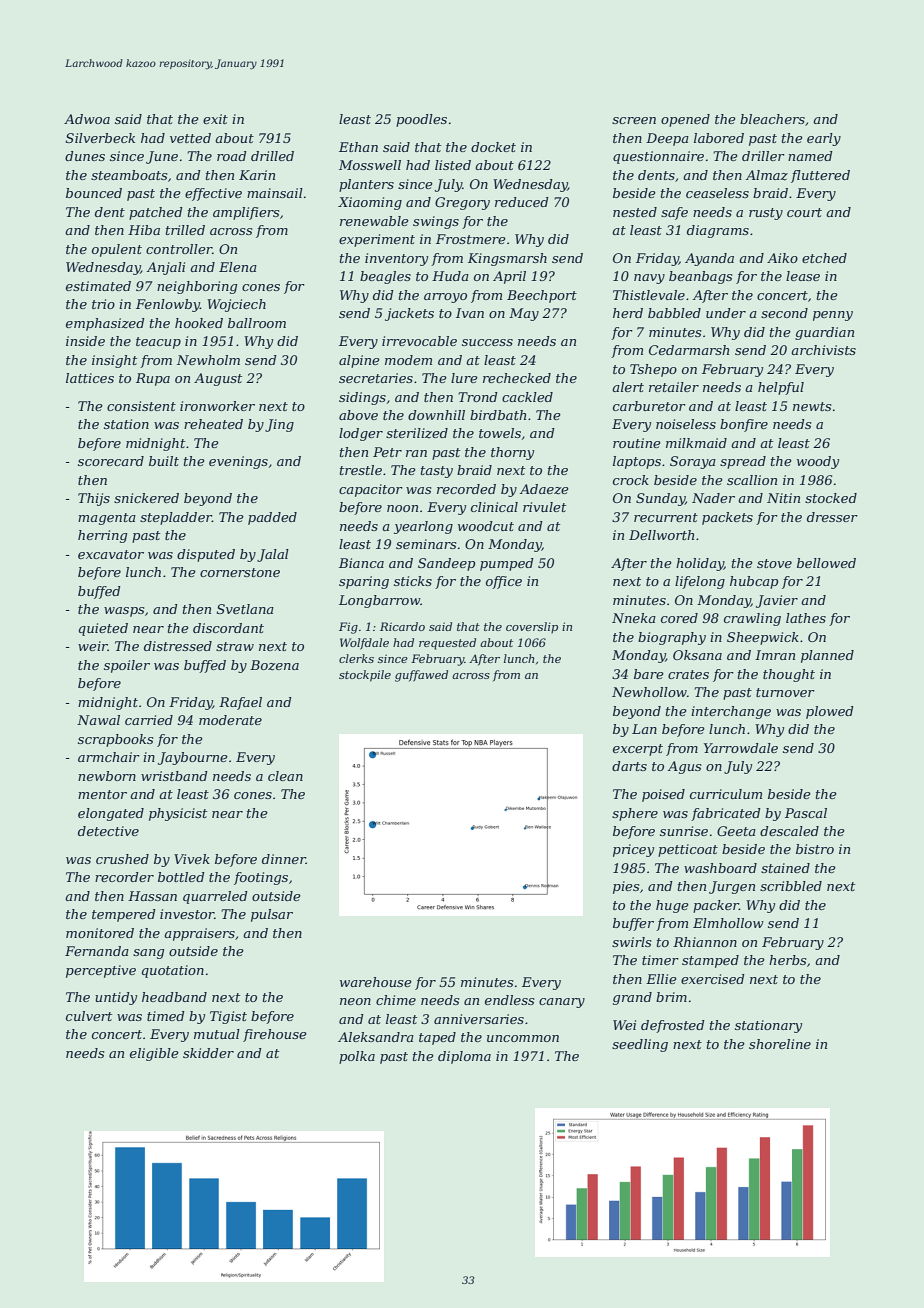  Describe the element at coordinates (284, 859) in the screenshot. I see `dinner` at that location.
